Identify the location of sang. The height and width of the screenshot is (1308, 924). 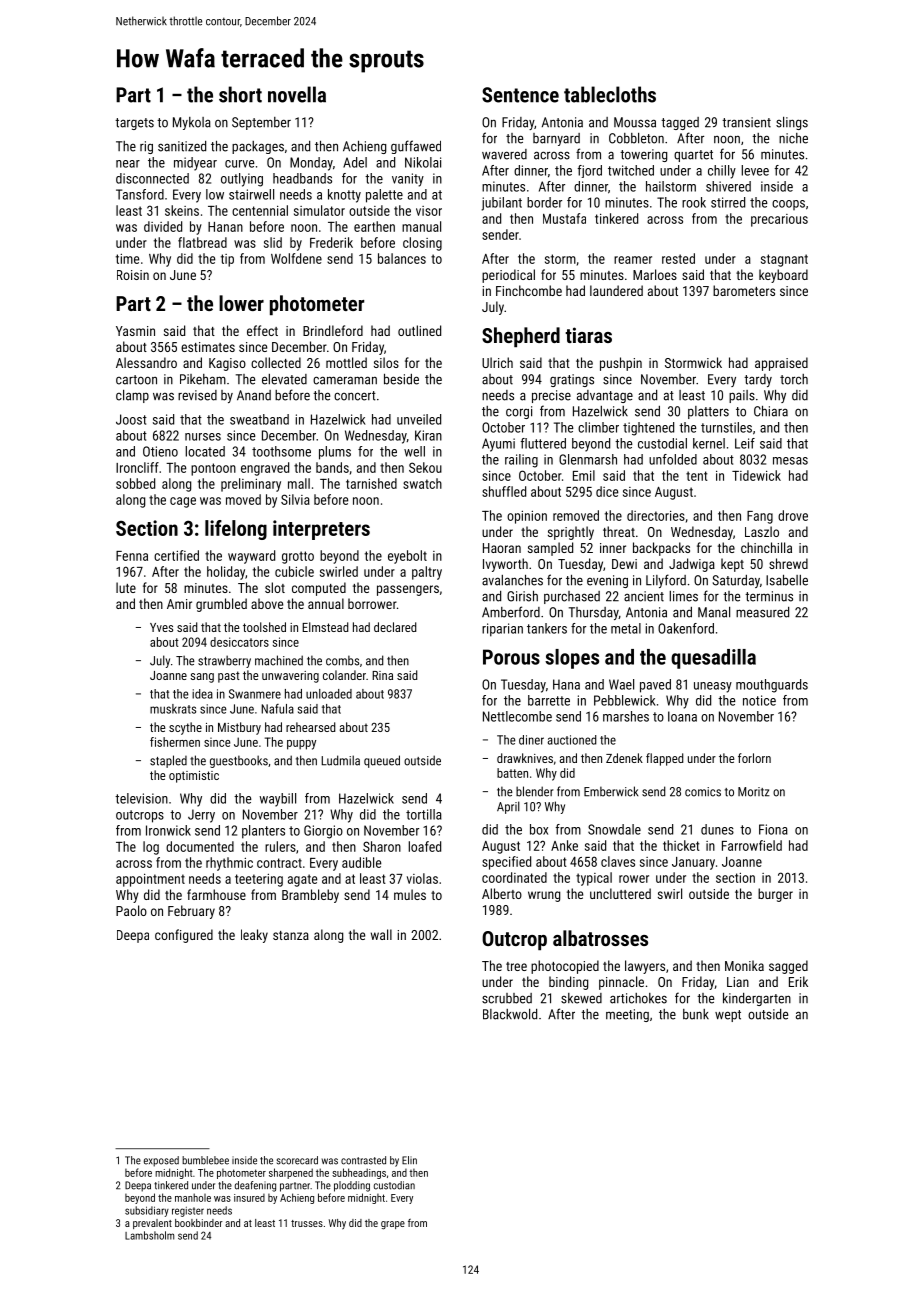
(202, 678).
